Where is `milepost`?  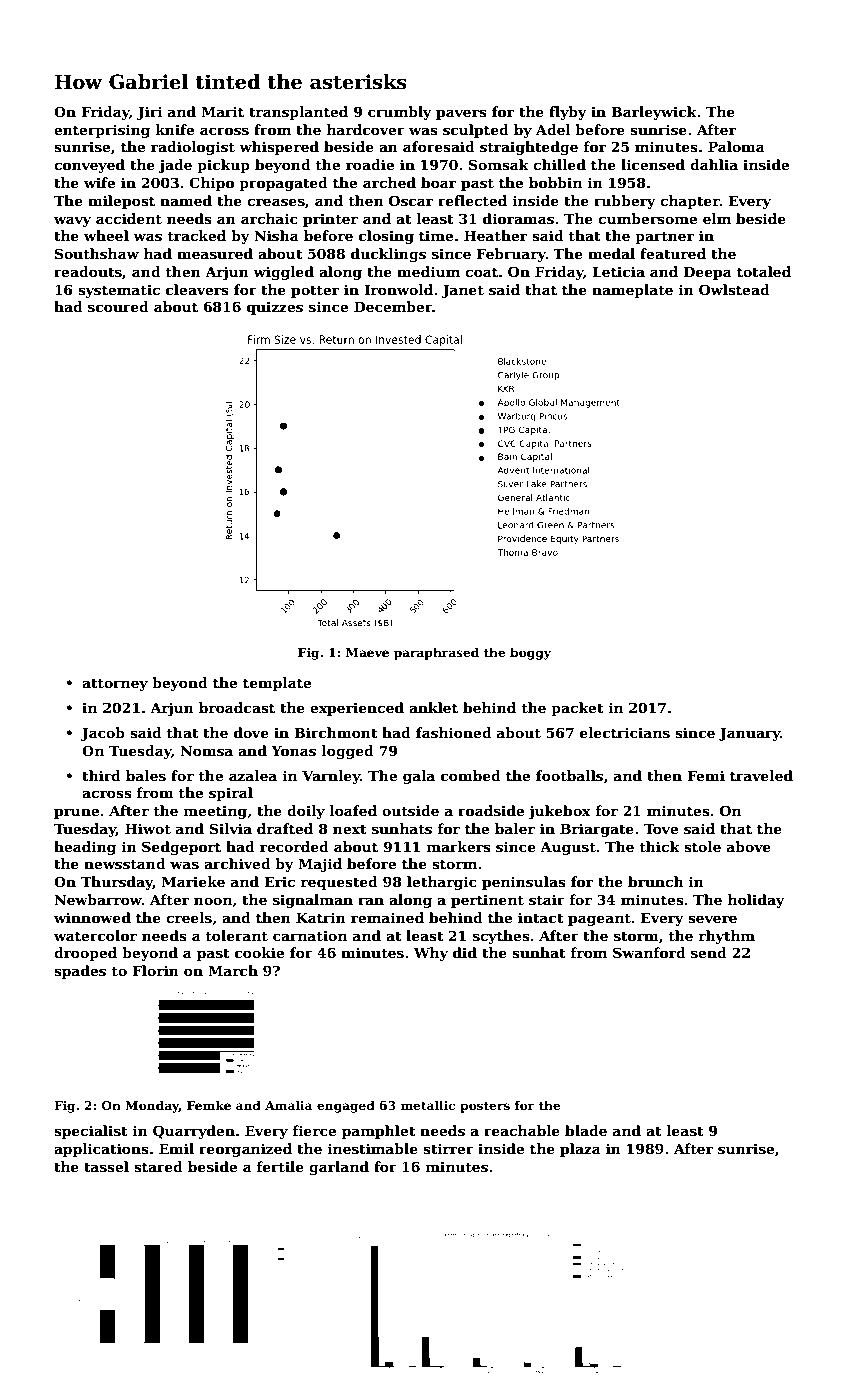 milepost is located at coordinates (121, 202).
